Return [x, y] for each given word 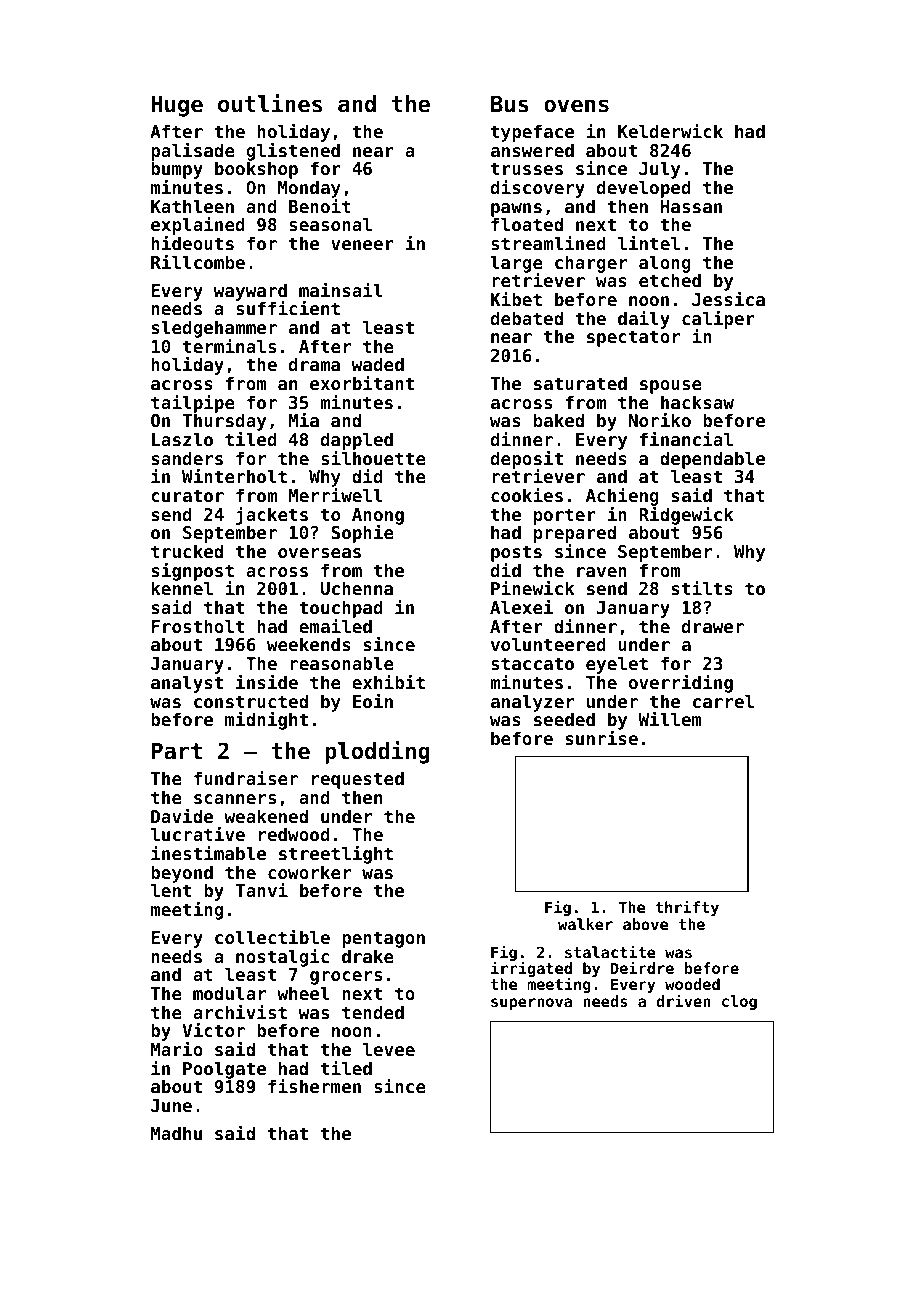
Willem [670, 718]
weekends [309, 644]
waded [378, 364]
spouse [671, 387]
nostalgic [282, 957]
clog [739, 1002]
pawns [516, 210]
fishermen [314, 1085]
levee [389, 1049]
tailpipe [193, 404]
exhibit [388, 681]
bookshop [256, 170]
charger [591, 264]
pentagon [383, 939]
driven [683, 1000]
